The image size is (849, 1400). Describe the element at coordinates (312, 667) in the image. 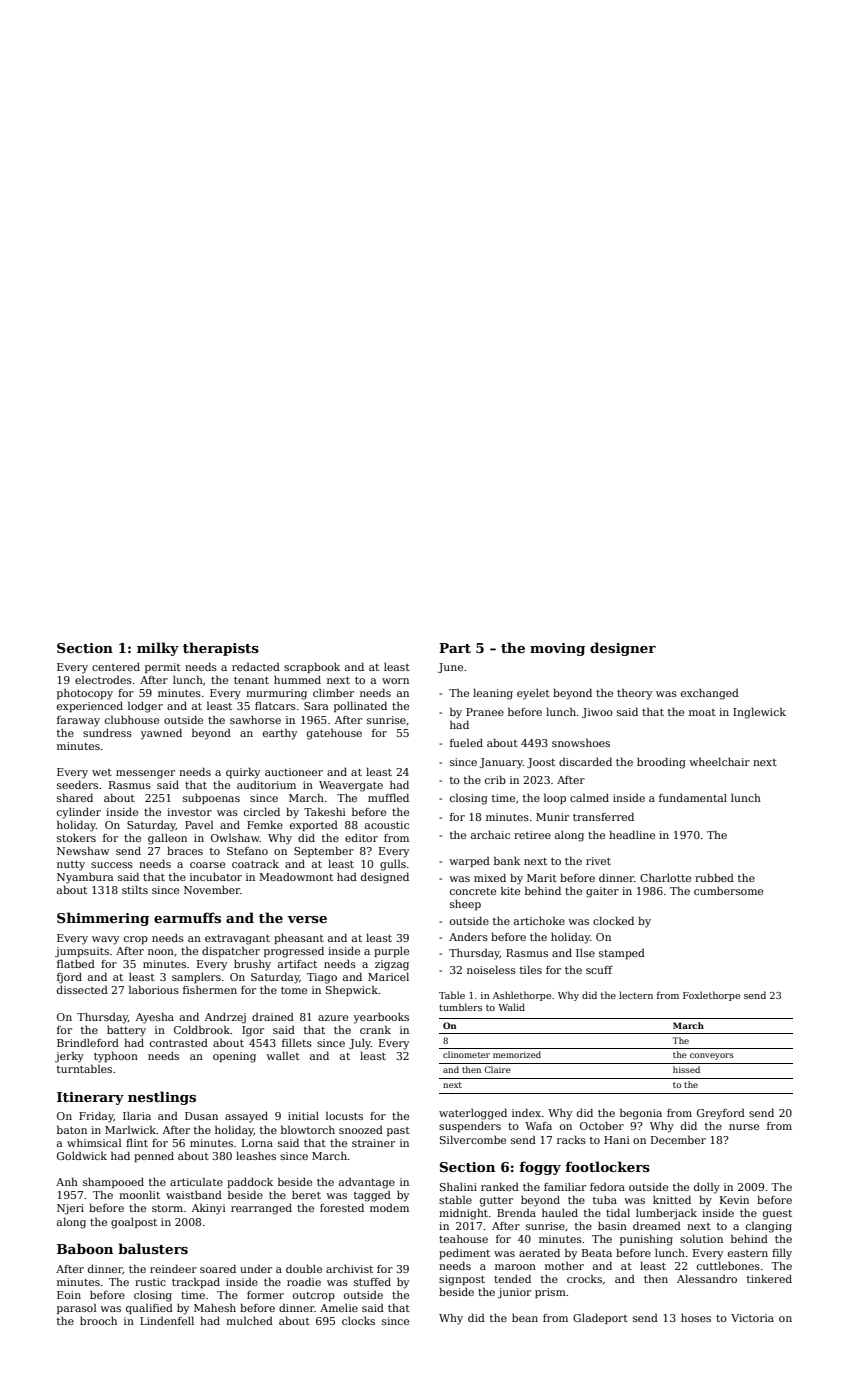

I see `scrapbook` at that location.
